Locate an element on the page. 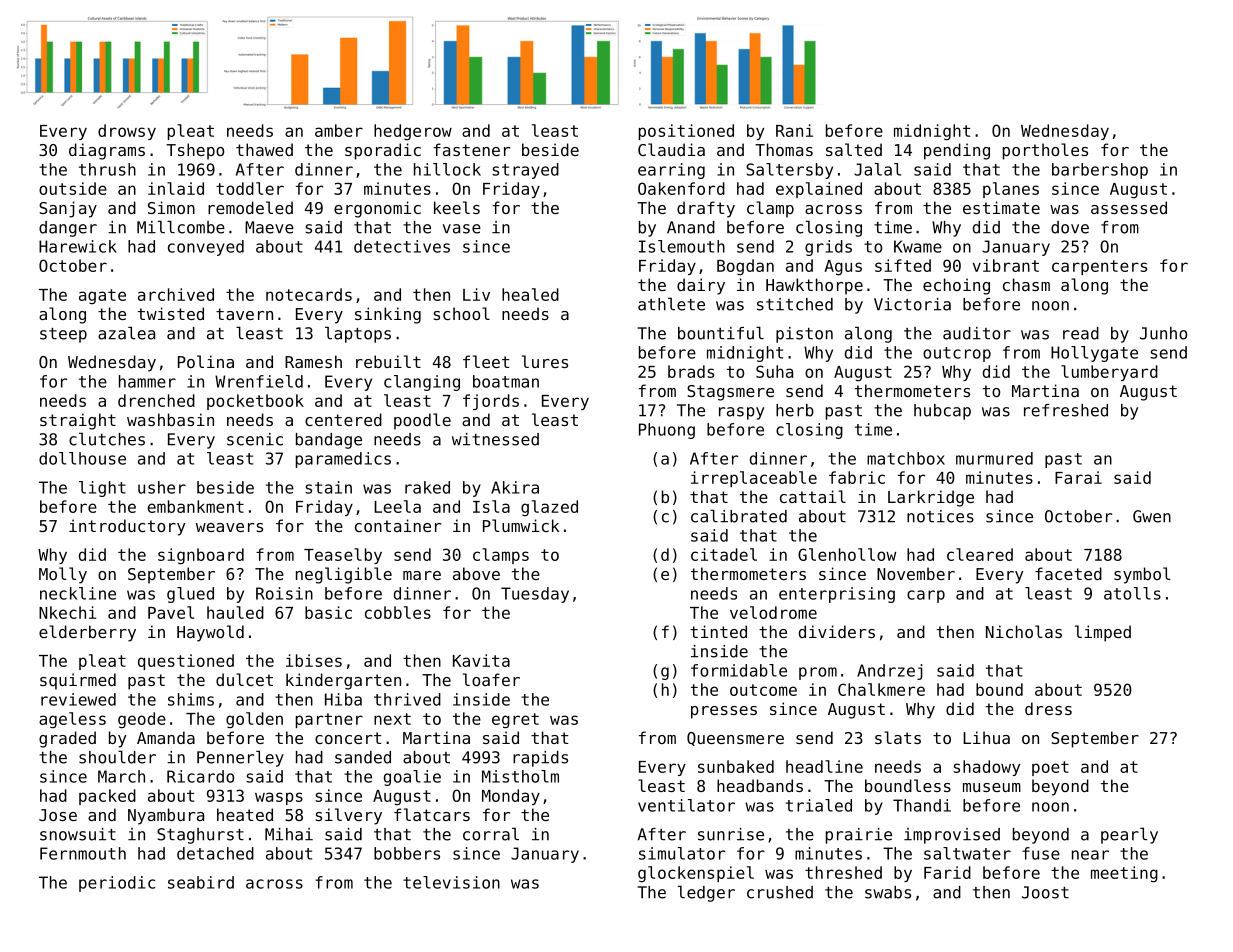 This page has width=1233, height=952. Teaselby is located at coordinates (343, 556).
